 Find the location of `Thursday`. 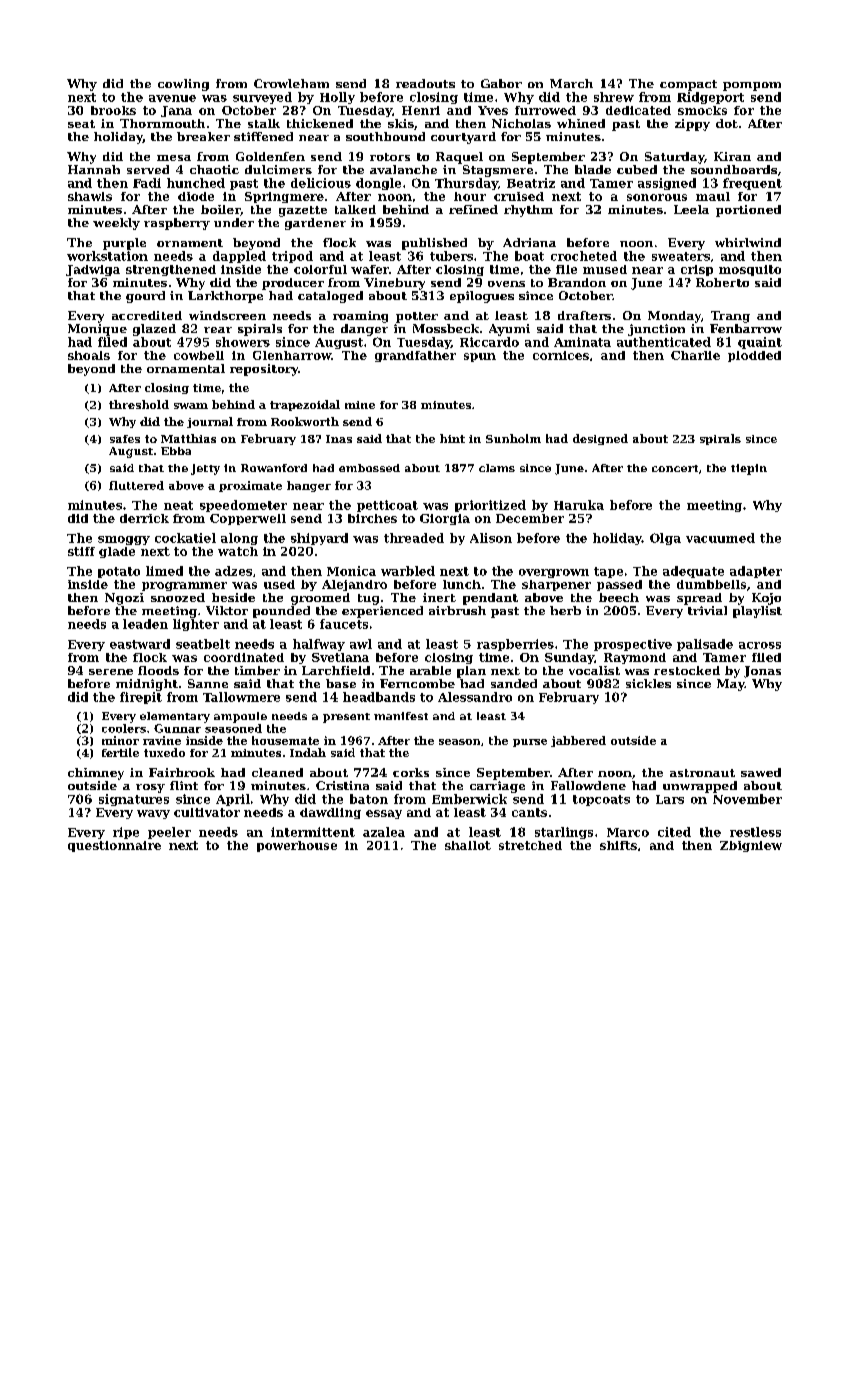

Thursday is located at coordinates (466, 184).
